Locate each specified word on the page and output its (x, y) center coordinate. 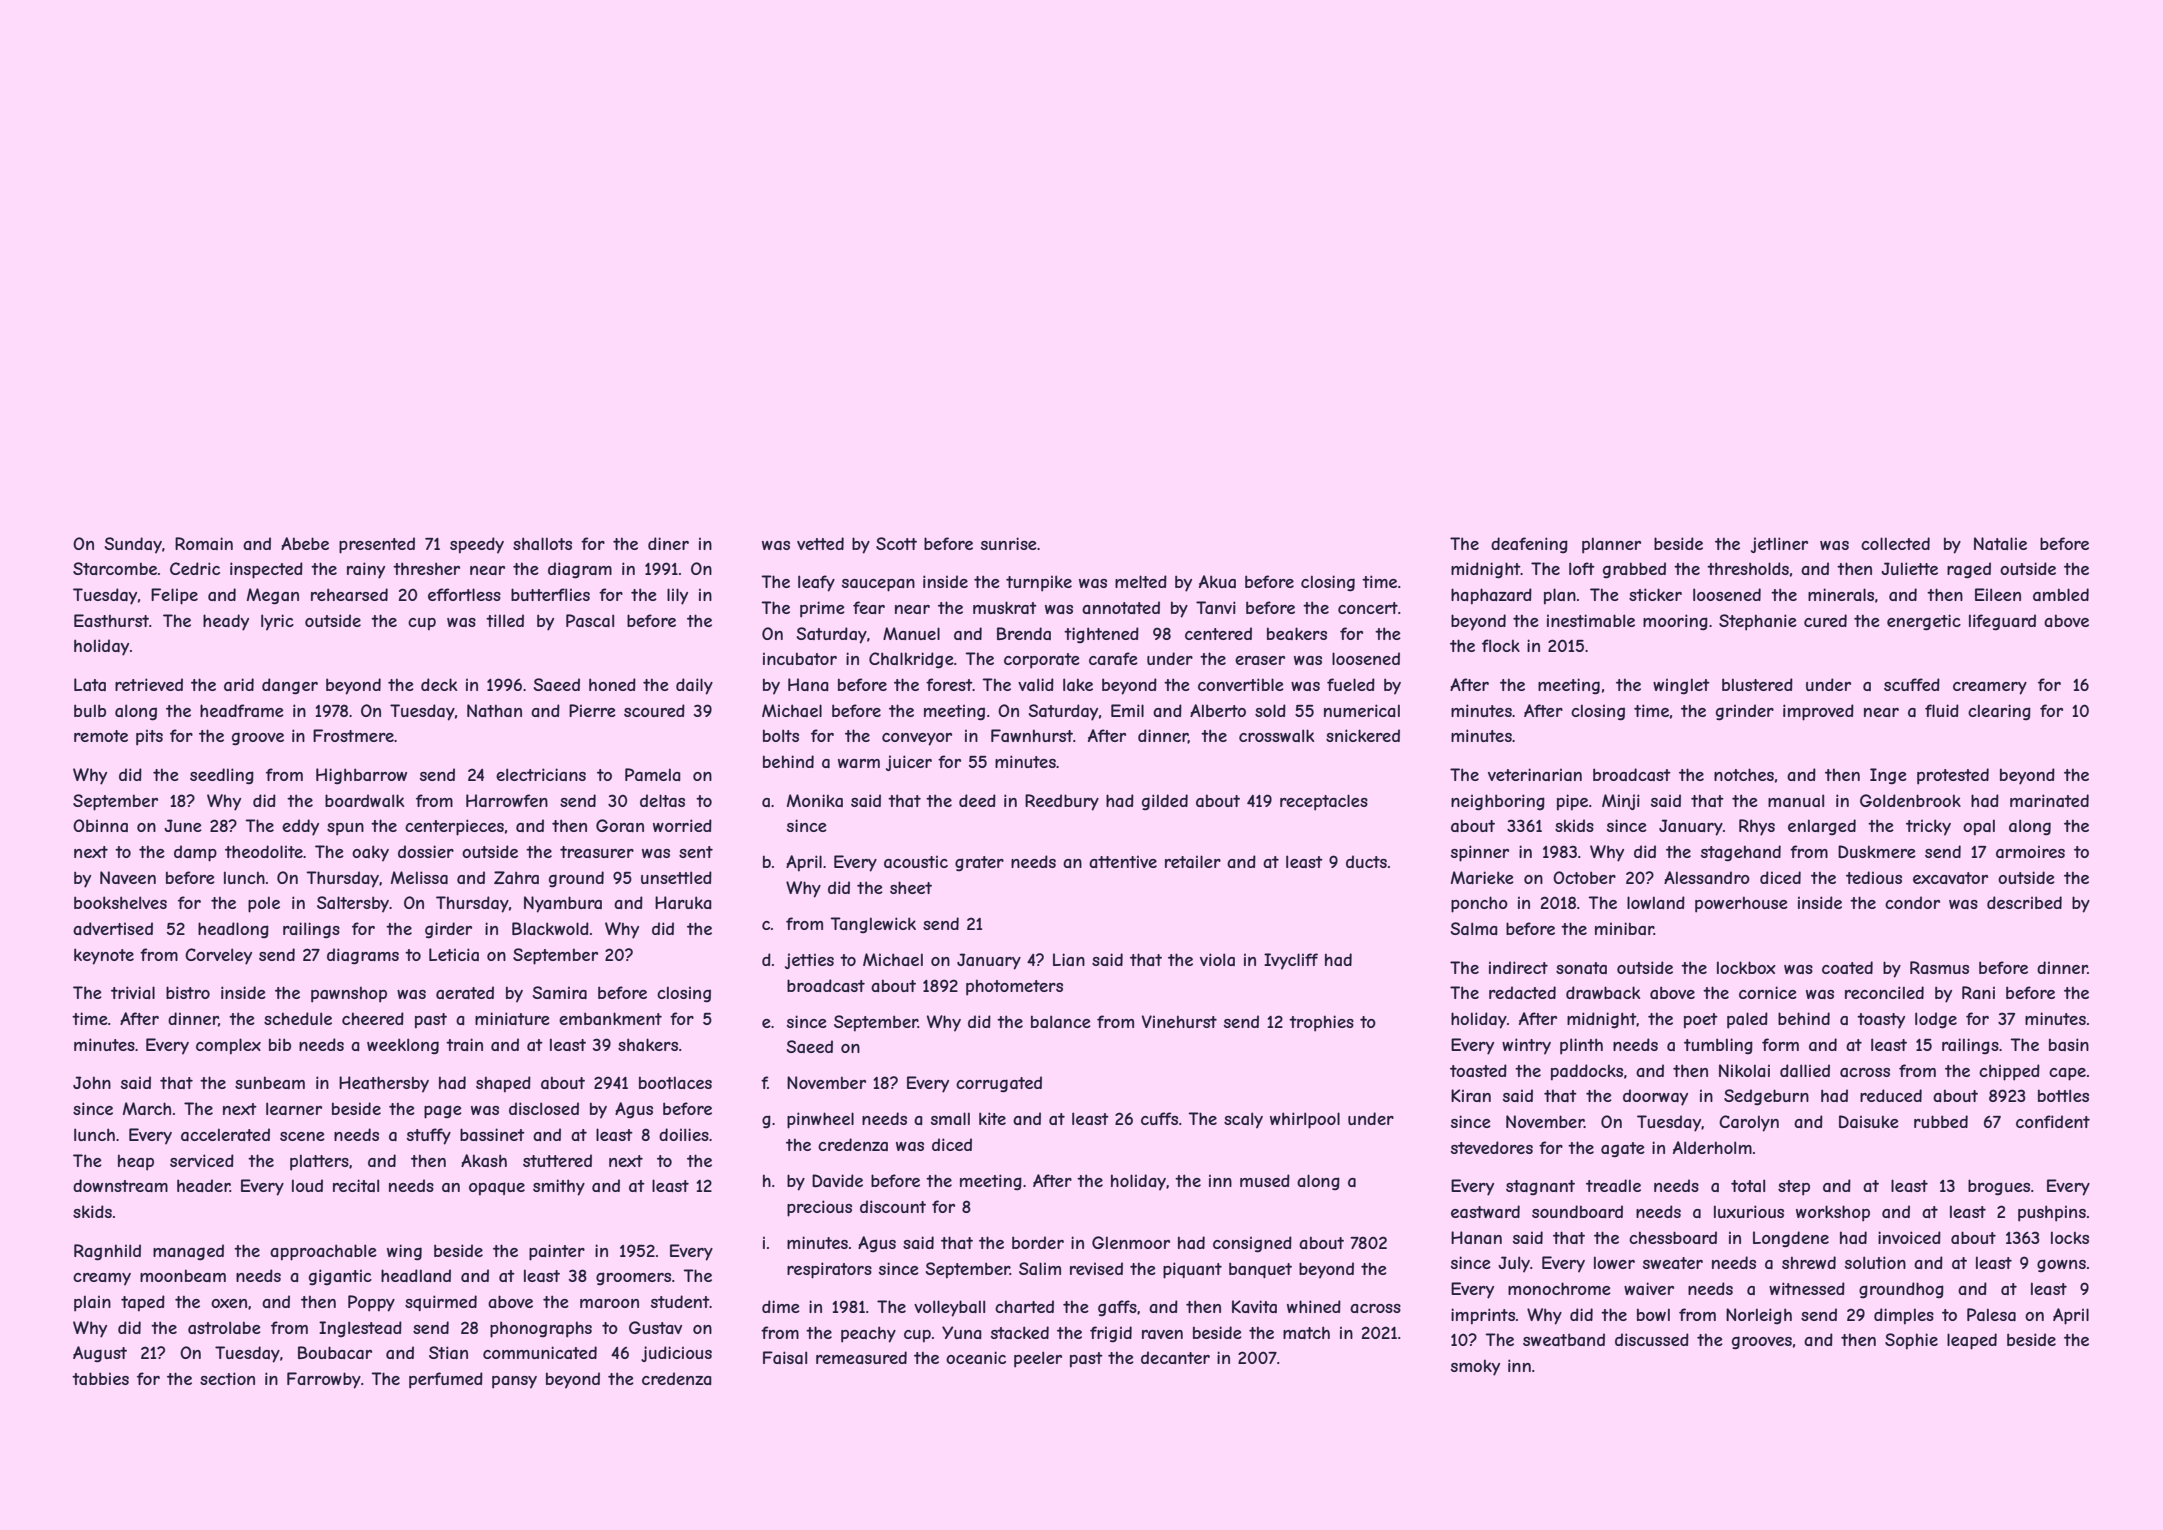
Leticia (454, 954)
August (100, 1354)
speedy (477, 545)
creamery (1990, 688)
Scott (896, 543)
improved (1818, 712)
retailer (1193, 861)
